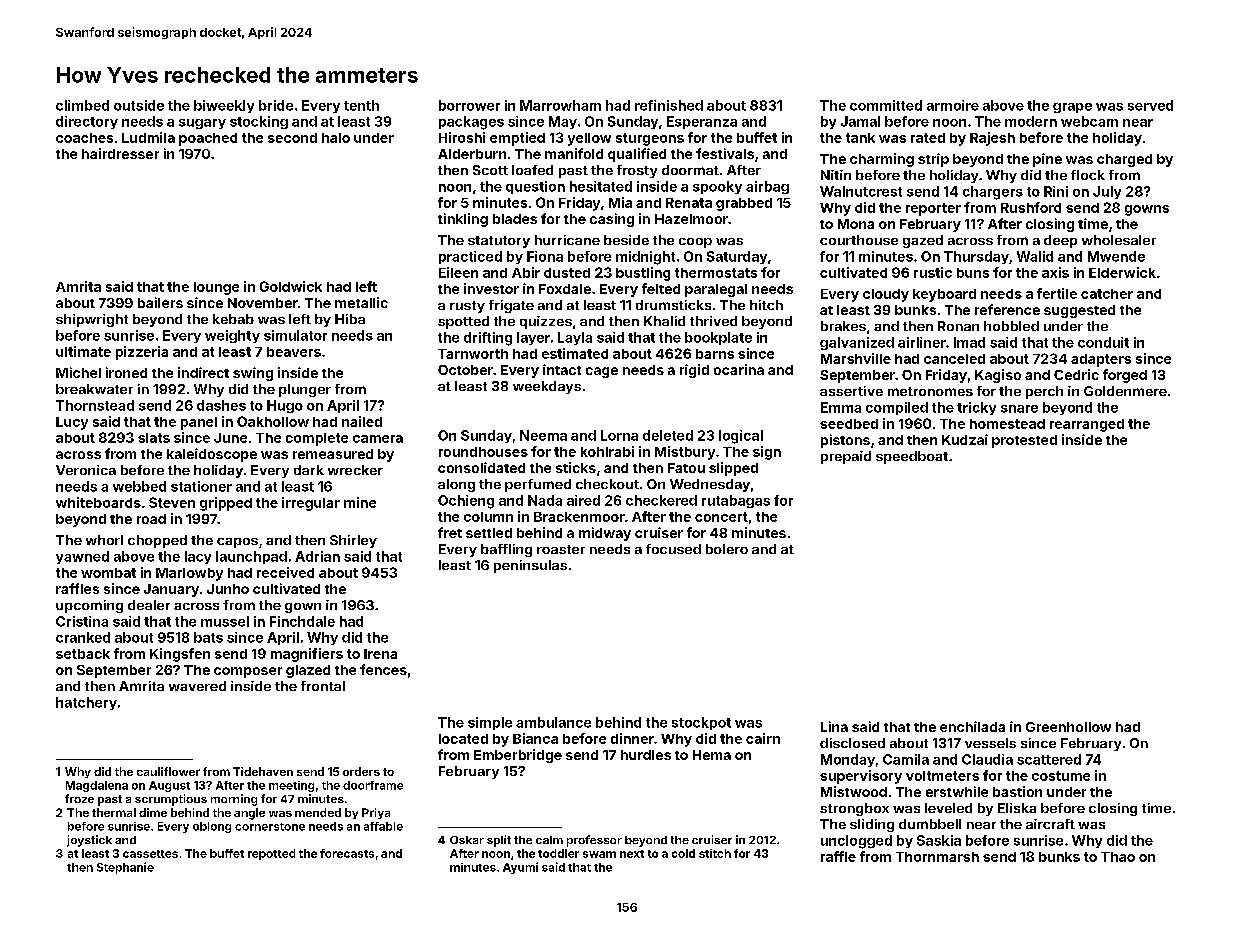  Describe the element at coordinates (125, 868) in the image. I see `Stephanie` at that location.
